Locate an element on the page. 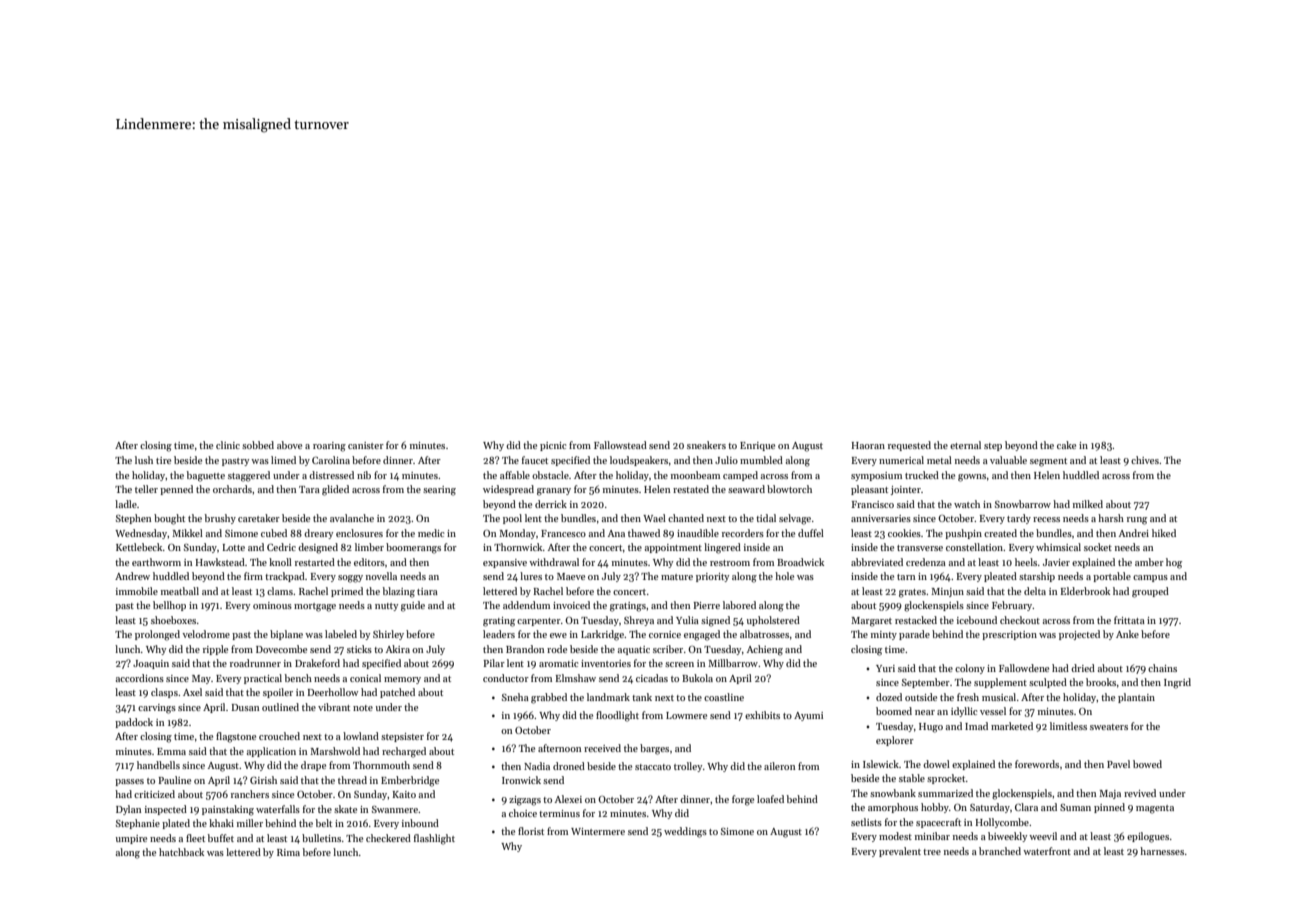 This image has width=1308, height=924. roaring is located at coordinates (329, 447).
